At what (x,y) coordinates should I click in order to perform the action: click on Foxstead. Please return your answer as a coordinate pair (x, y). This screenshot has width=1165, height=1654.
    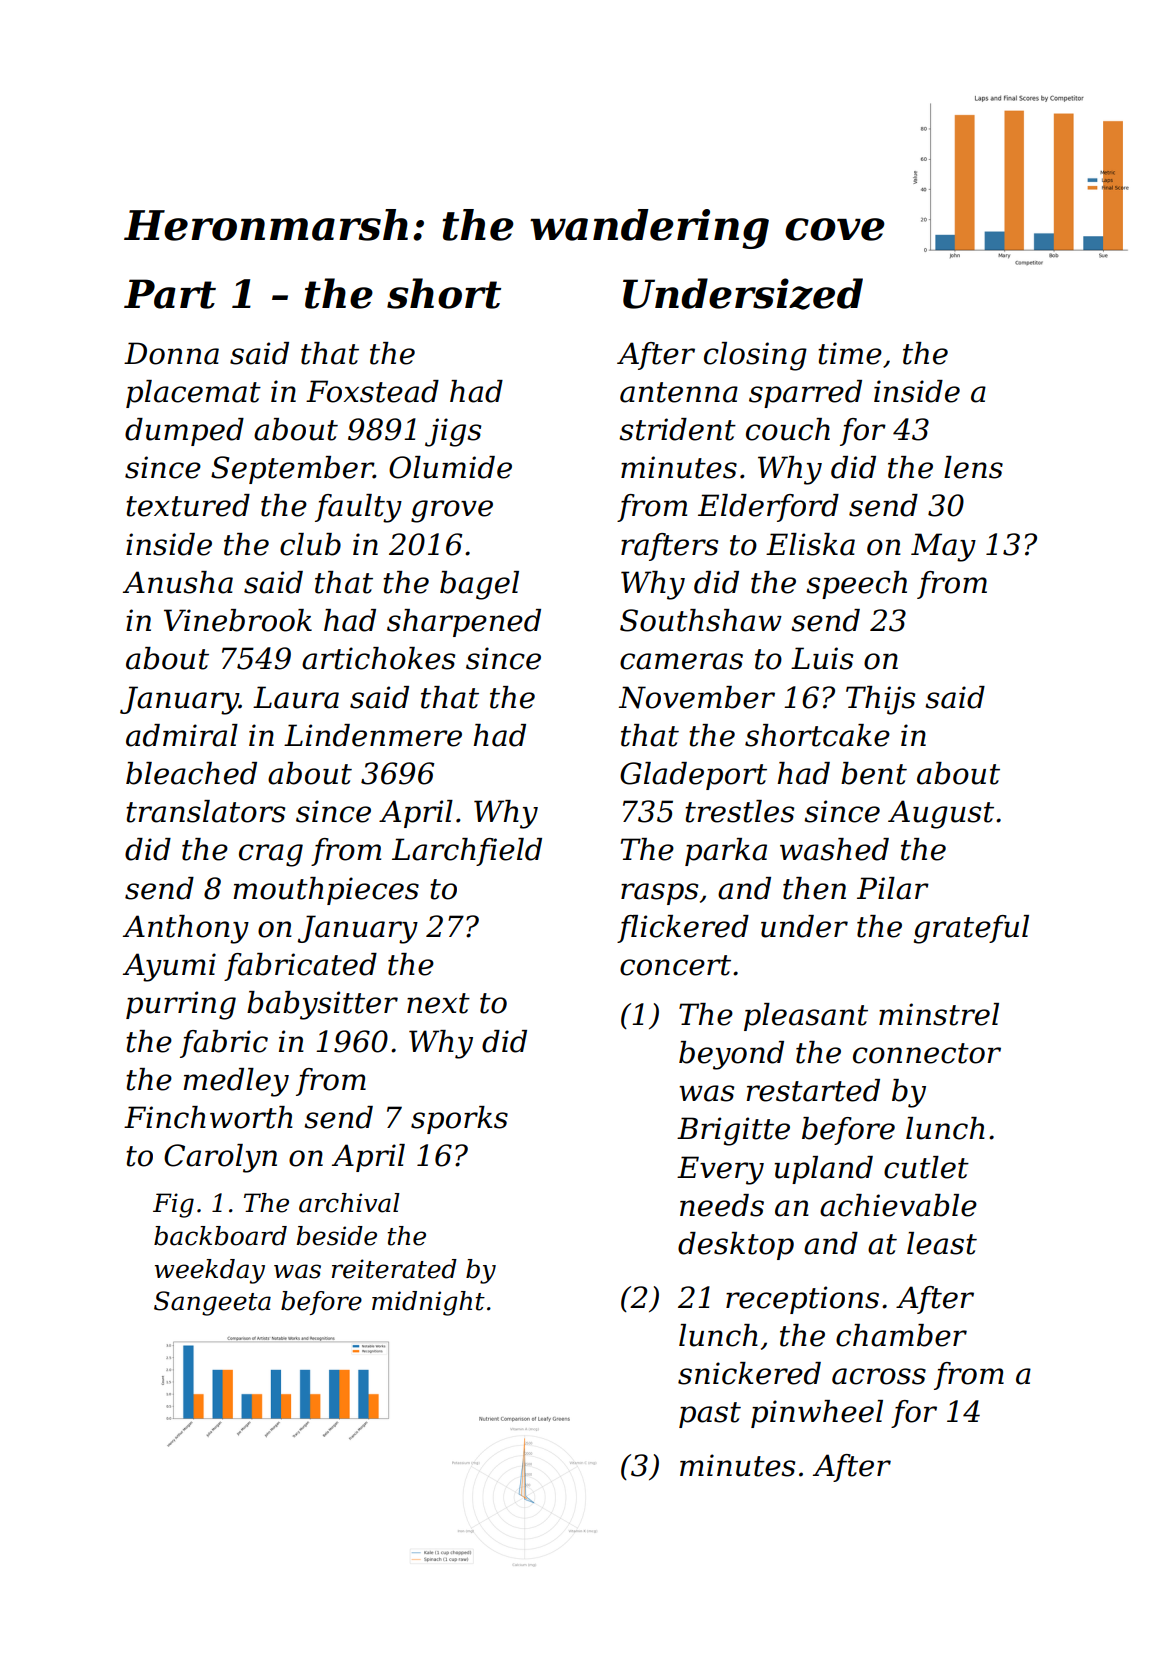
    Looking at the image, I should click on (372, 391).
